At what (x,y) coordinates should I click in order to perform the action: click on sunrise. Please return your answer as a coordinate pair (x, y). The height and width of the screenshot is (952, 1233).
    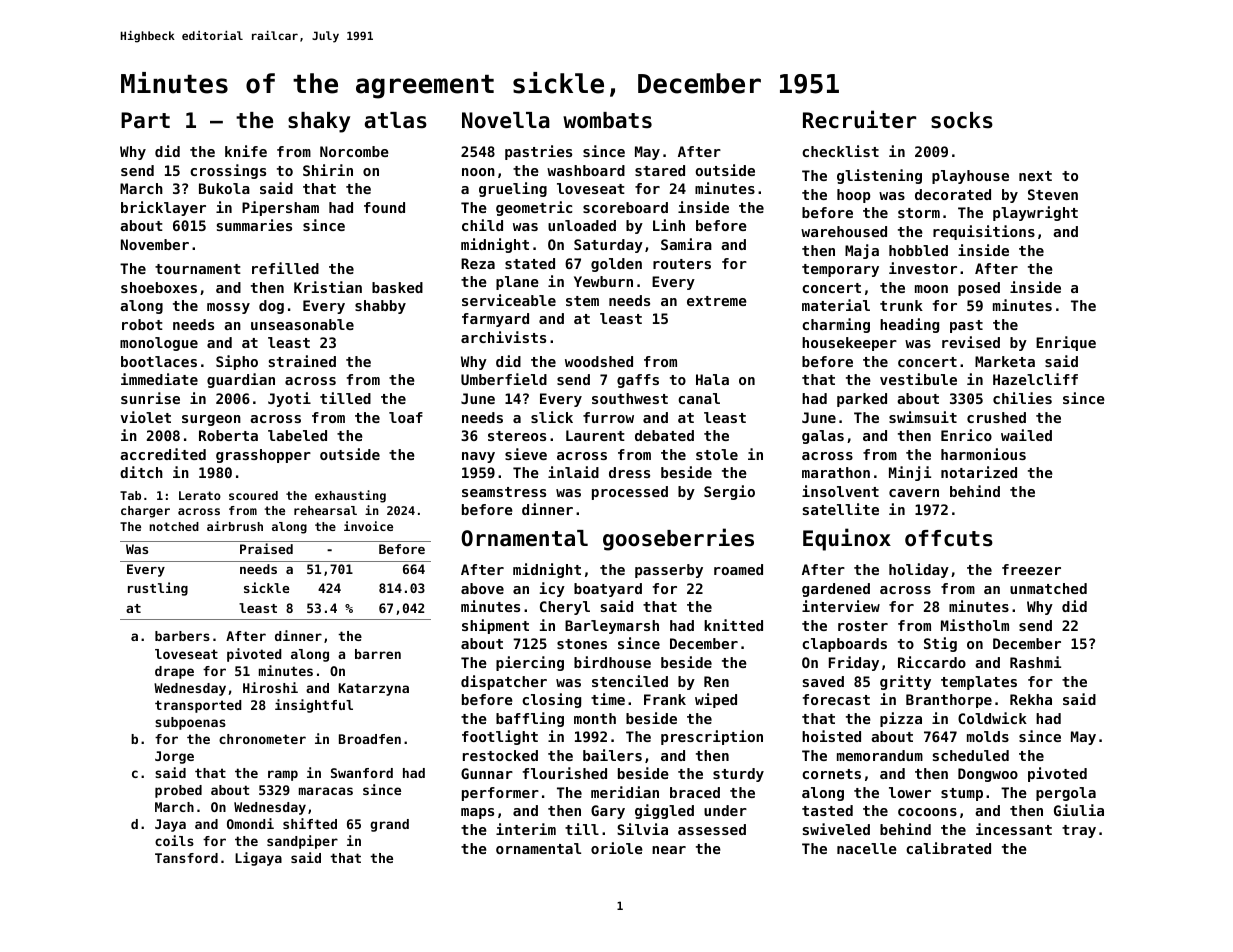
    Looking at the image, I should click on (150, 398).
